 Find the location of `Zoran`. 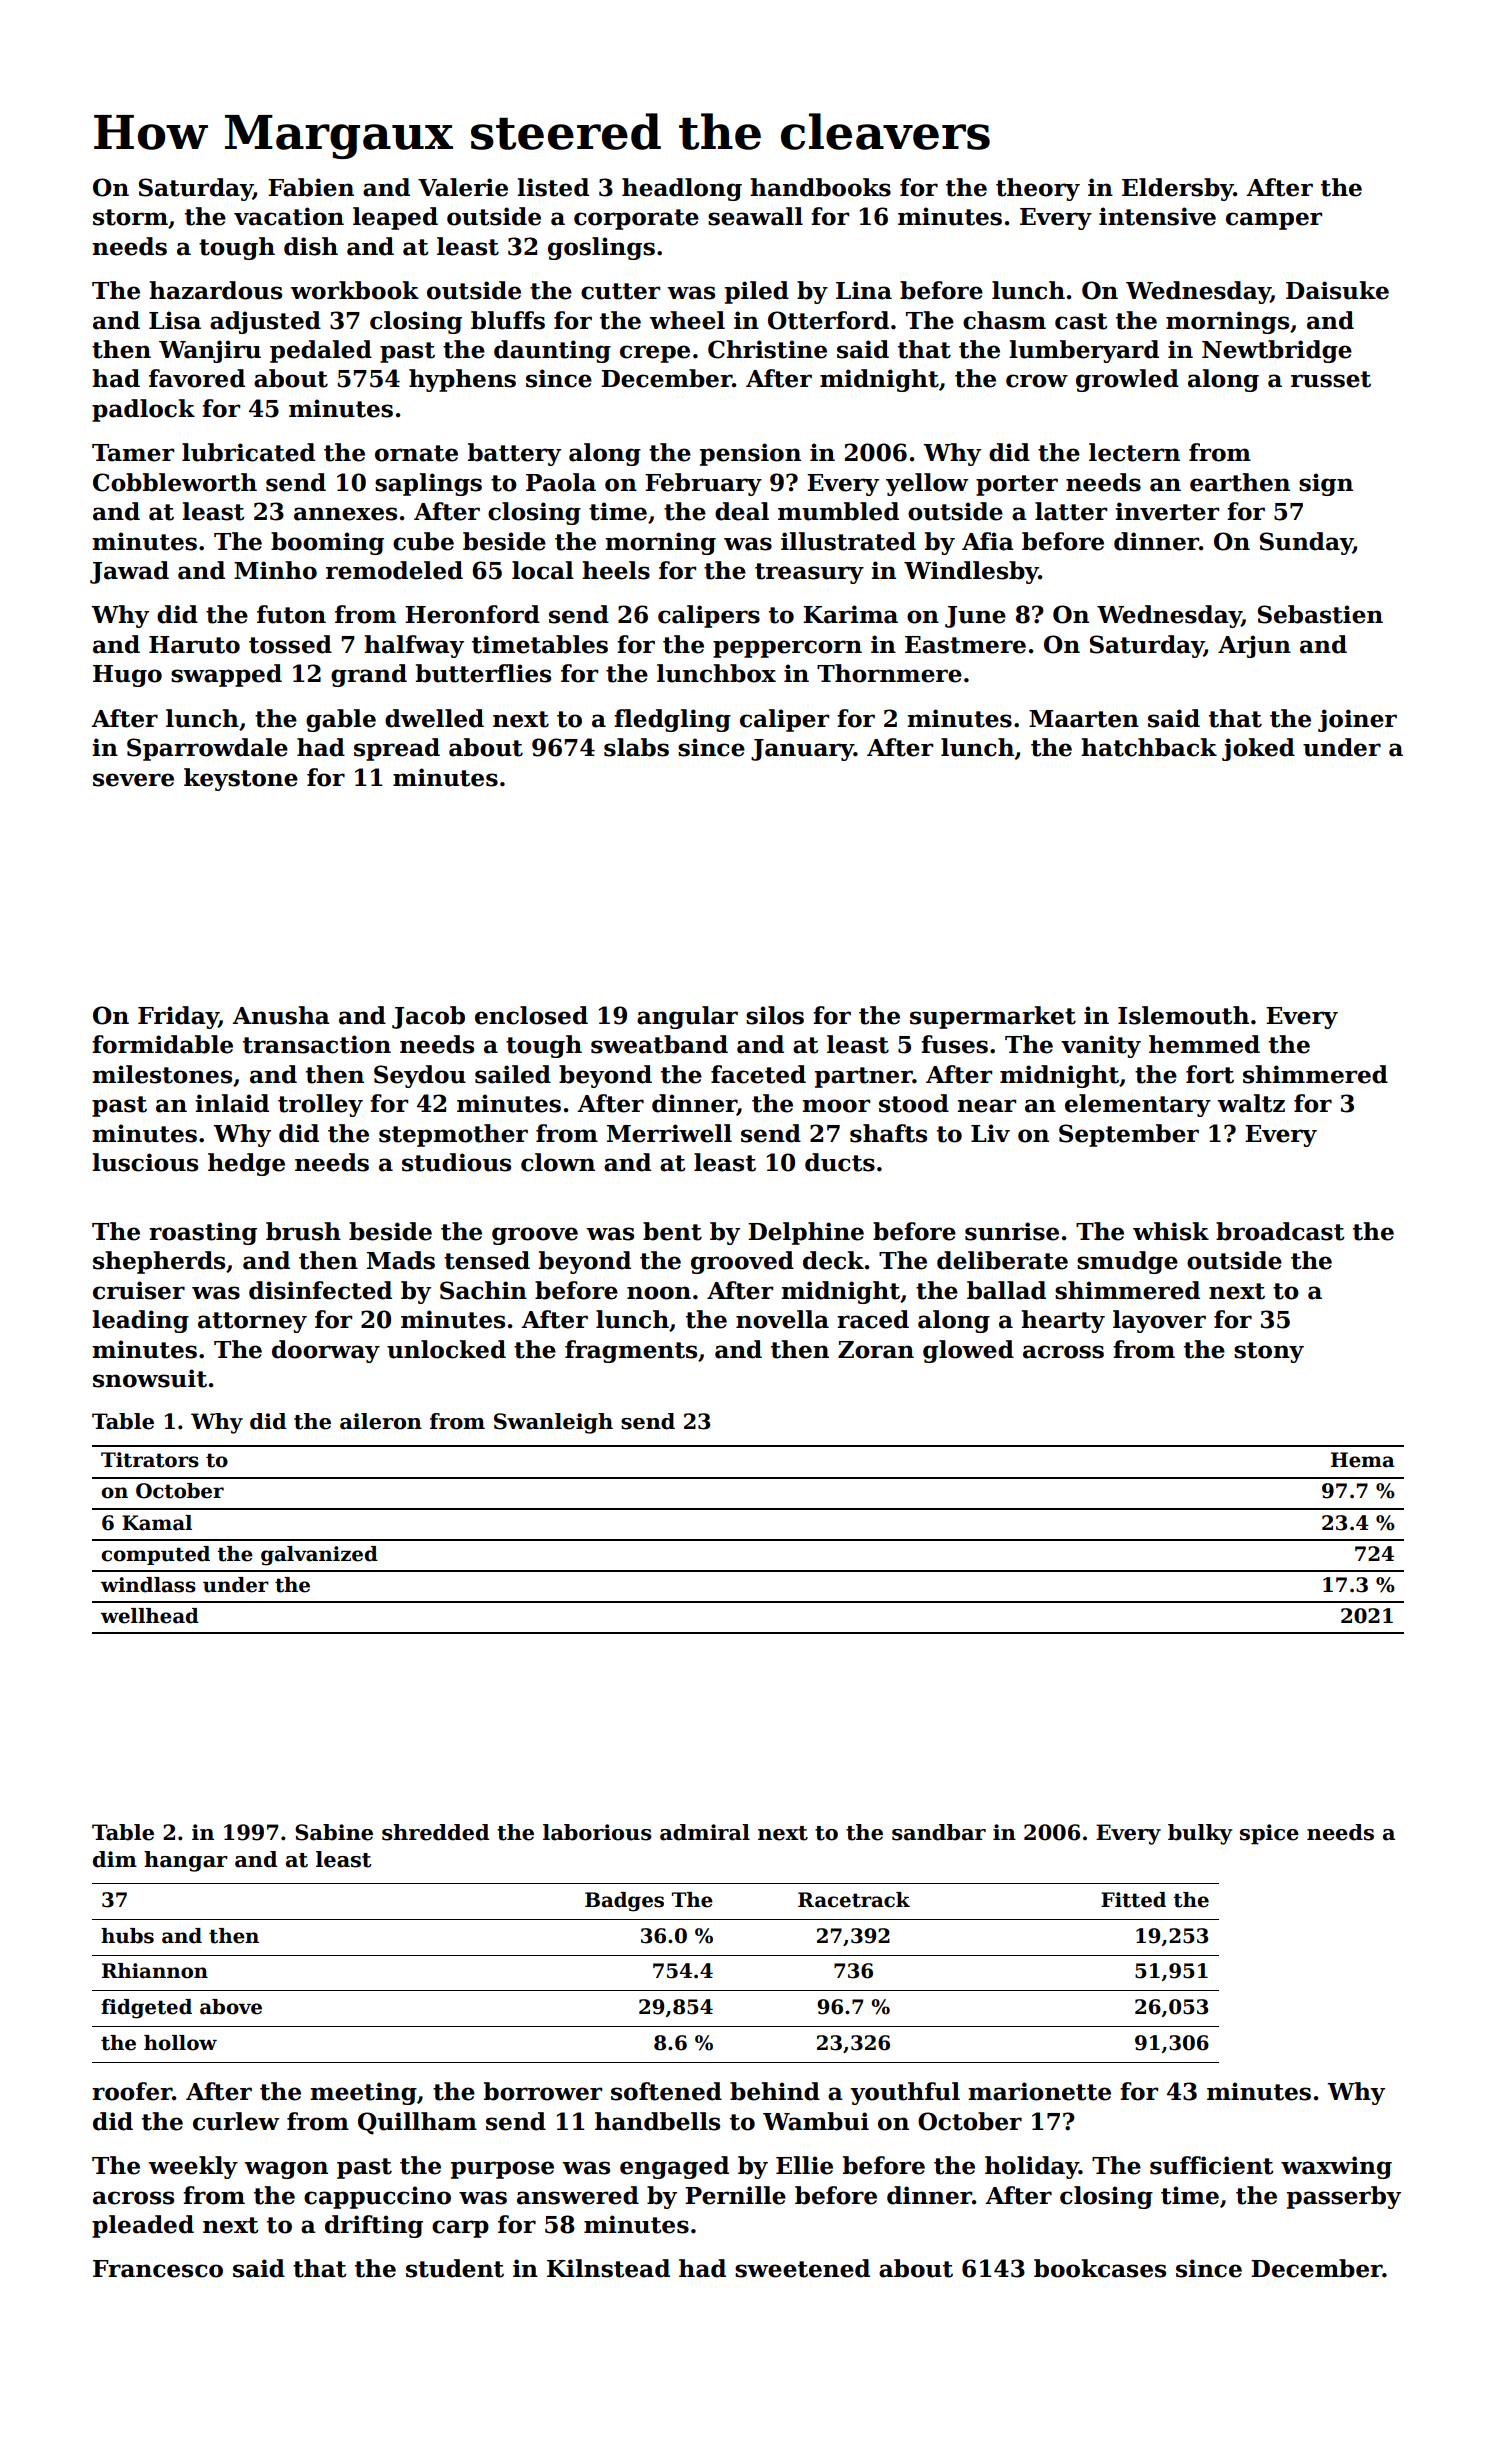

Zoran is located at coordinates (876, 1350).
